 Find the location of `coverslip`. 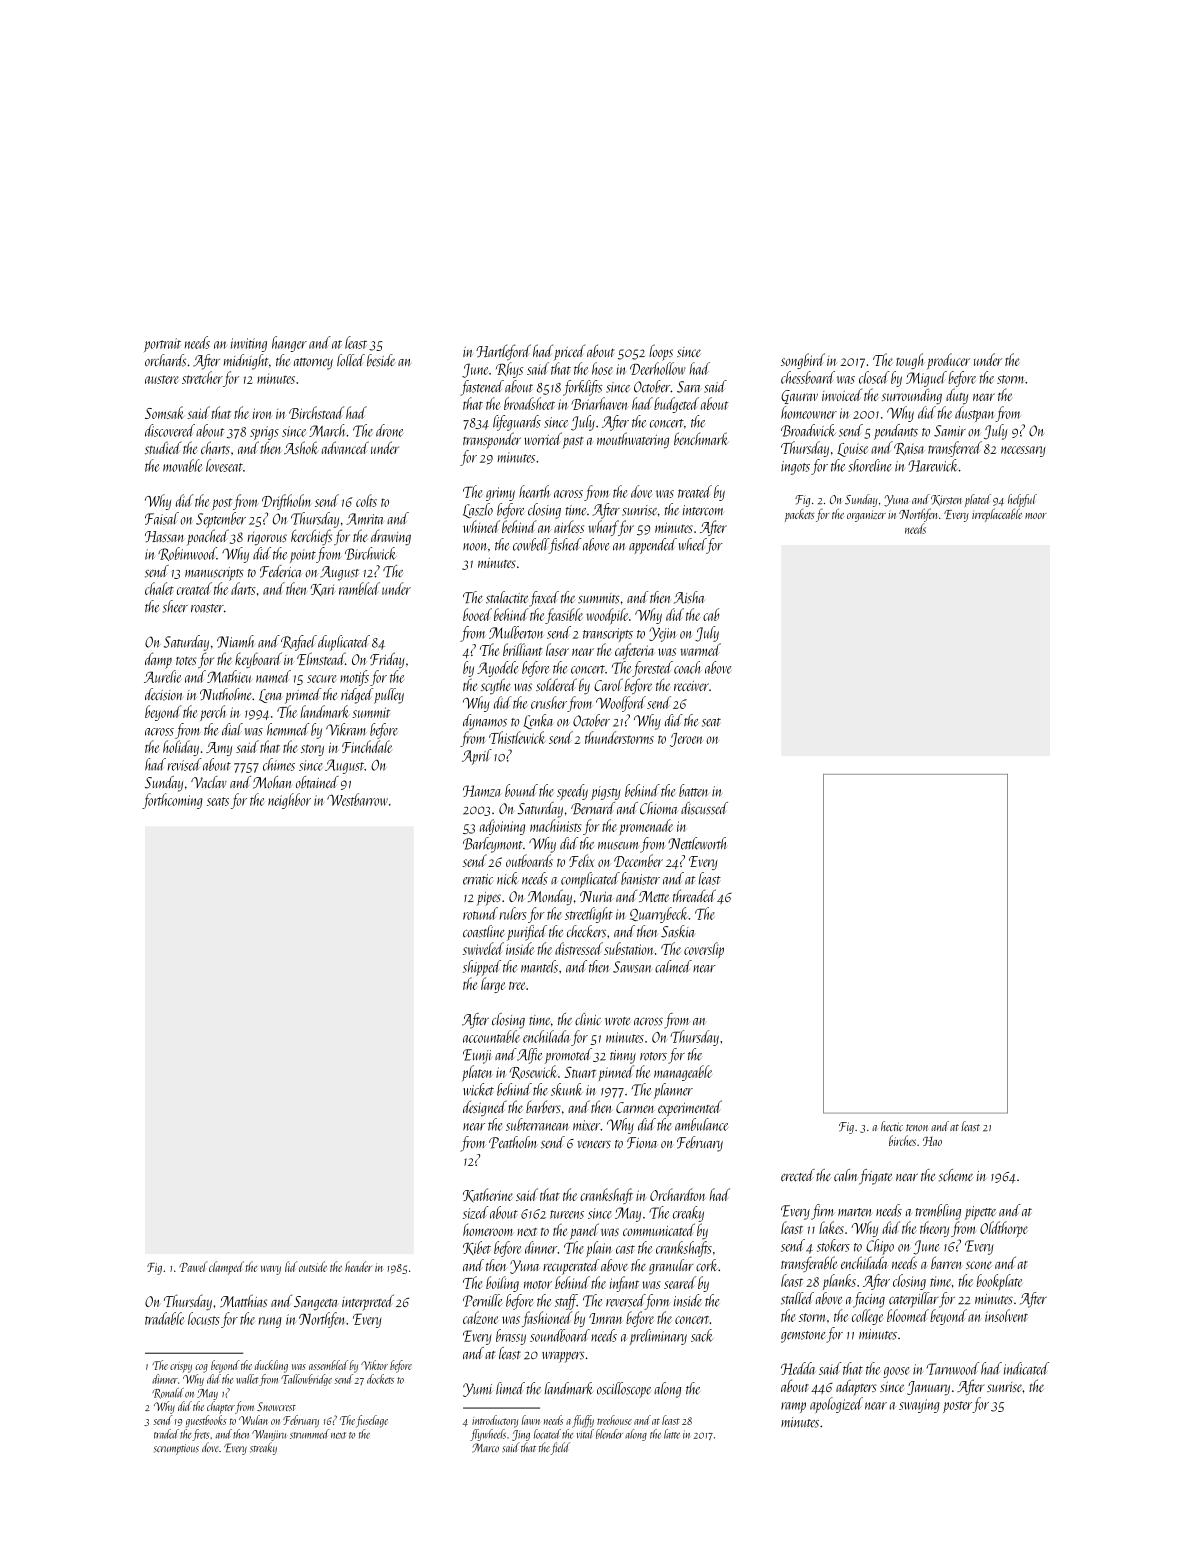

coverslip is located at coordinates (704, 950).
